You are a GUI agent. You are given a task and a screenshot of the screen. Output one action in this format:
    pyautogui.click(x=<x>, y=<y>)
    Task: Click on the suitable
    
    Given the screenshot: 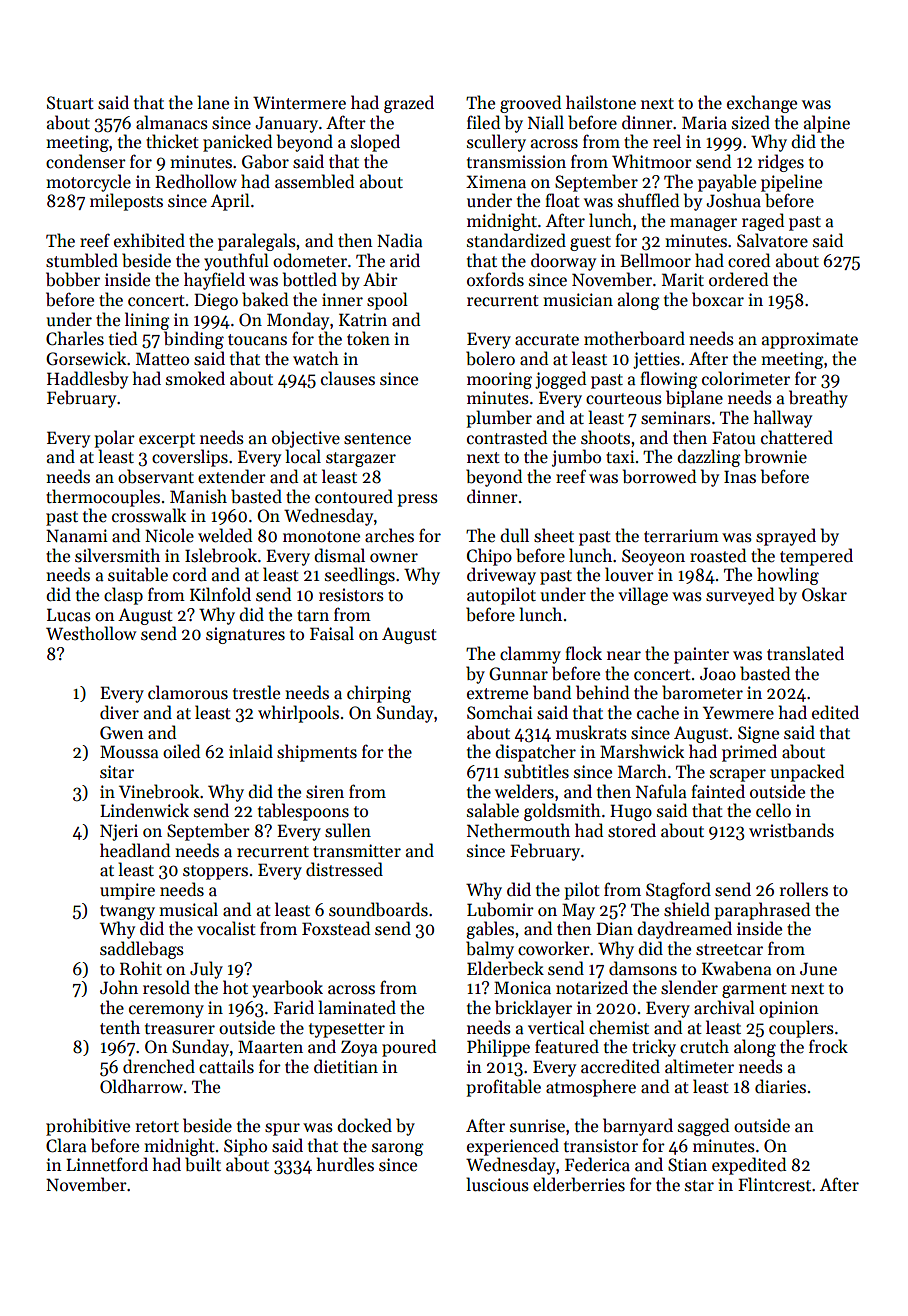 What is the action you would take?
    pyautogui.click(x=138, y=574)
